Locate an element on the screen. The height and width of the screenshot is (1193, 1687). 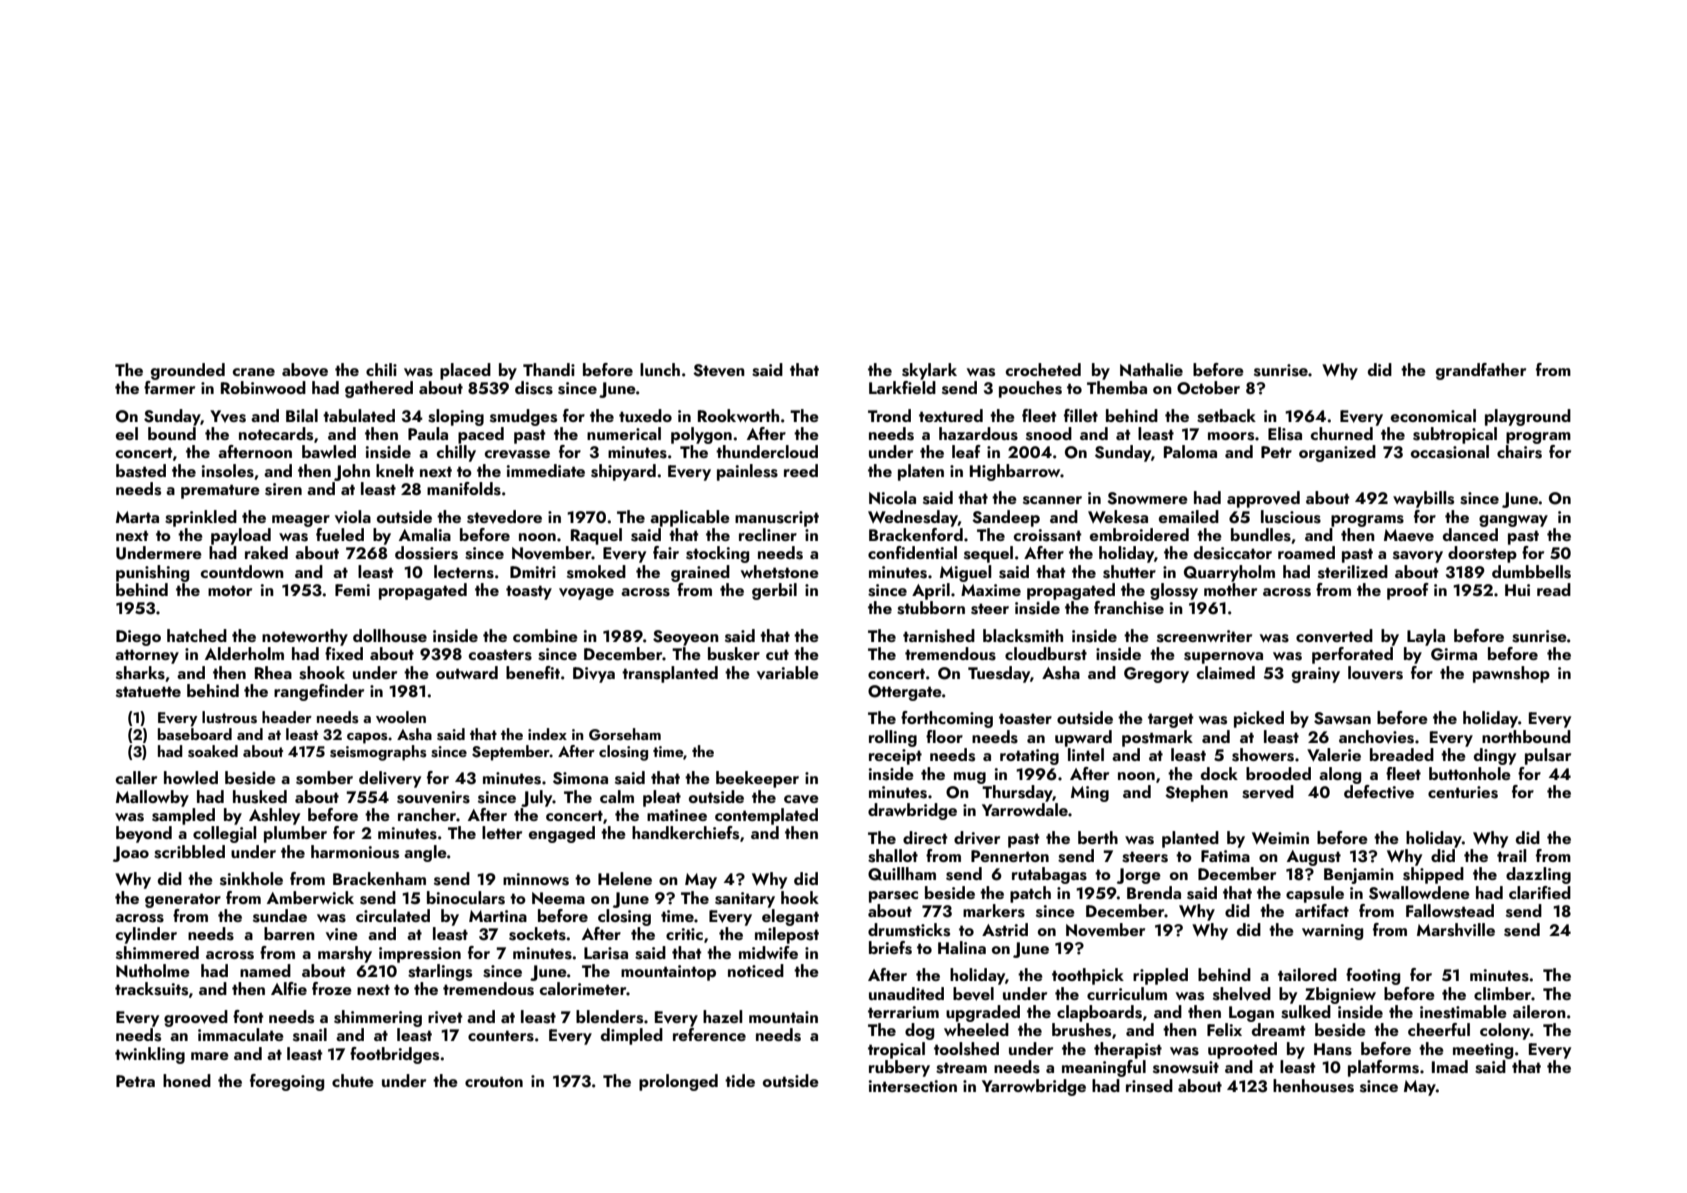
Thandi is located at coordinates (549, 369).
